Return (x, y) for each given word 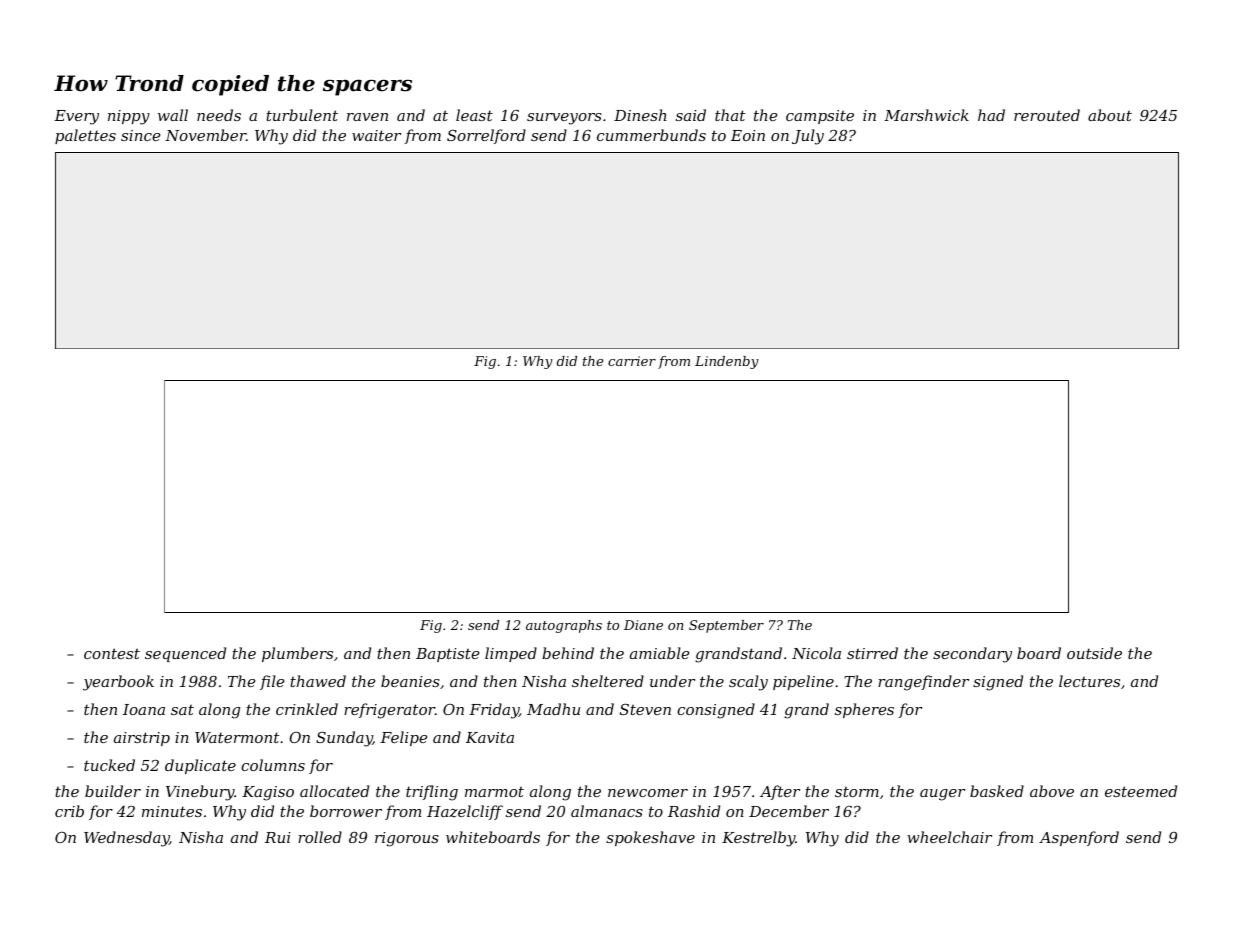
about (1110, 115)
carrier (632, 361)
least (474, 115)
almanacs (607, 811)
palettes (85, 136)
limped (511, 654)
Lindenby (727, 362)
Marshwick (926, 115)
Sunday (344, 739)
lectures (1089, 681)
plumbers (297, 654)
